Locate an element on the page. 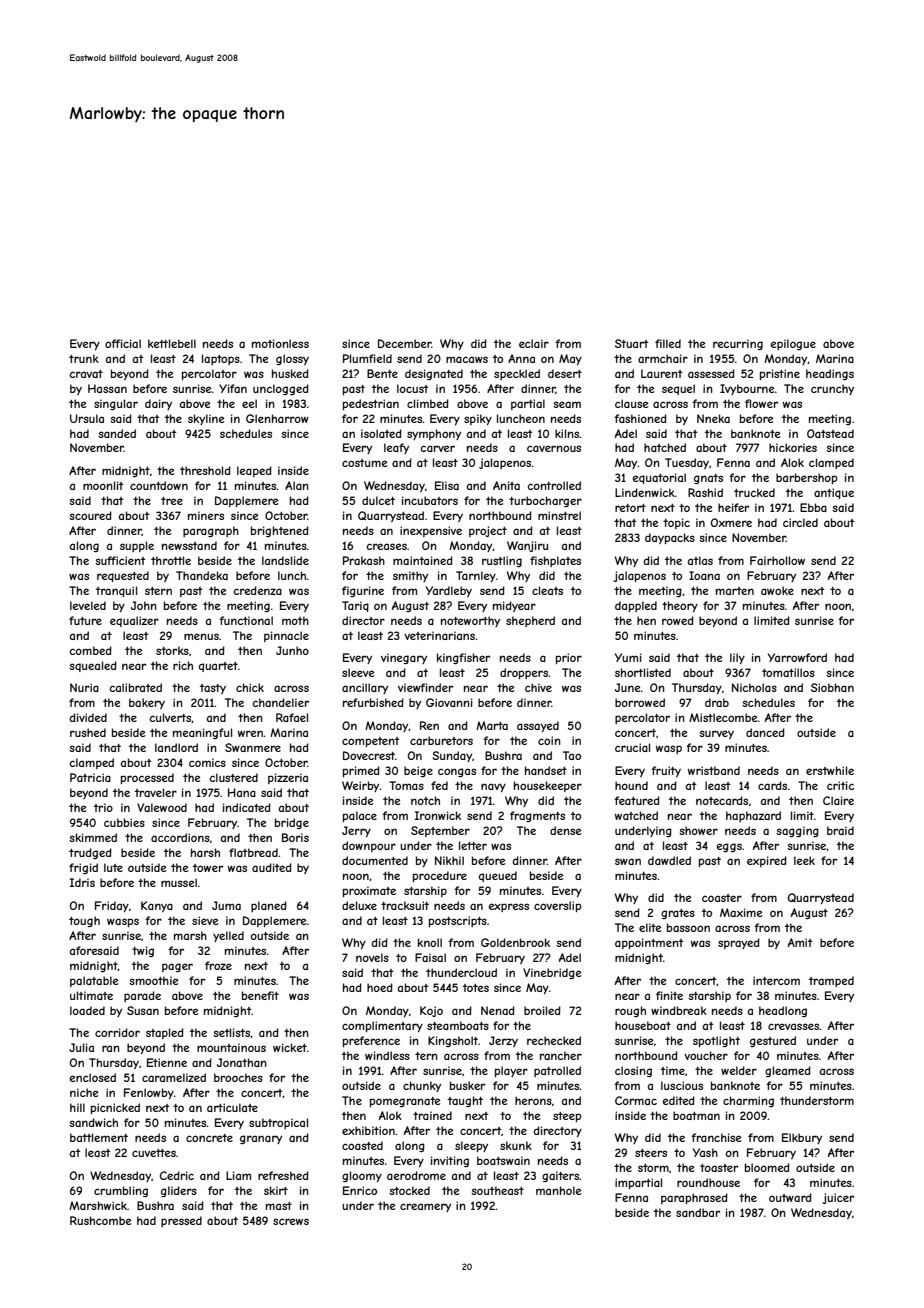 The width and height of the document is (924, 1308). beige is located at coordinates (418, 771).
